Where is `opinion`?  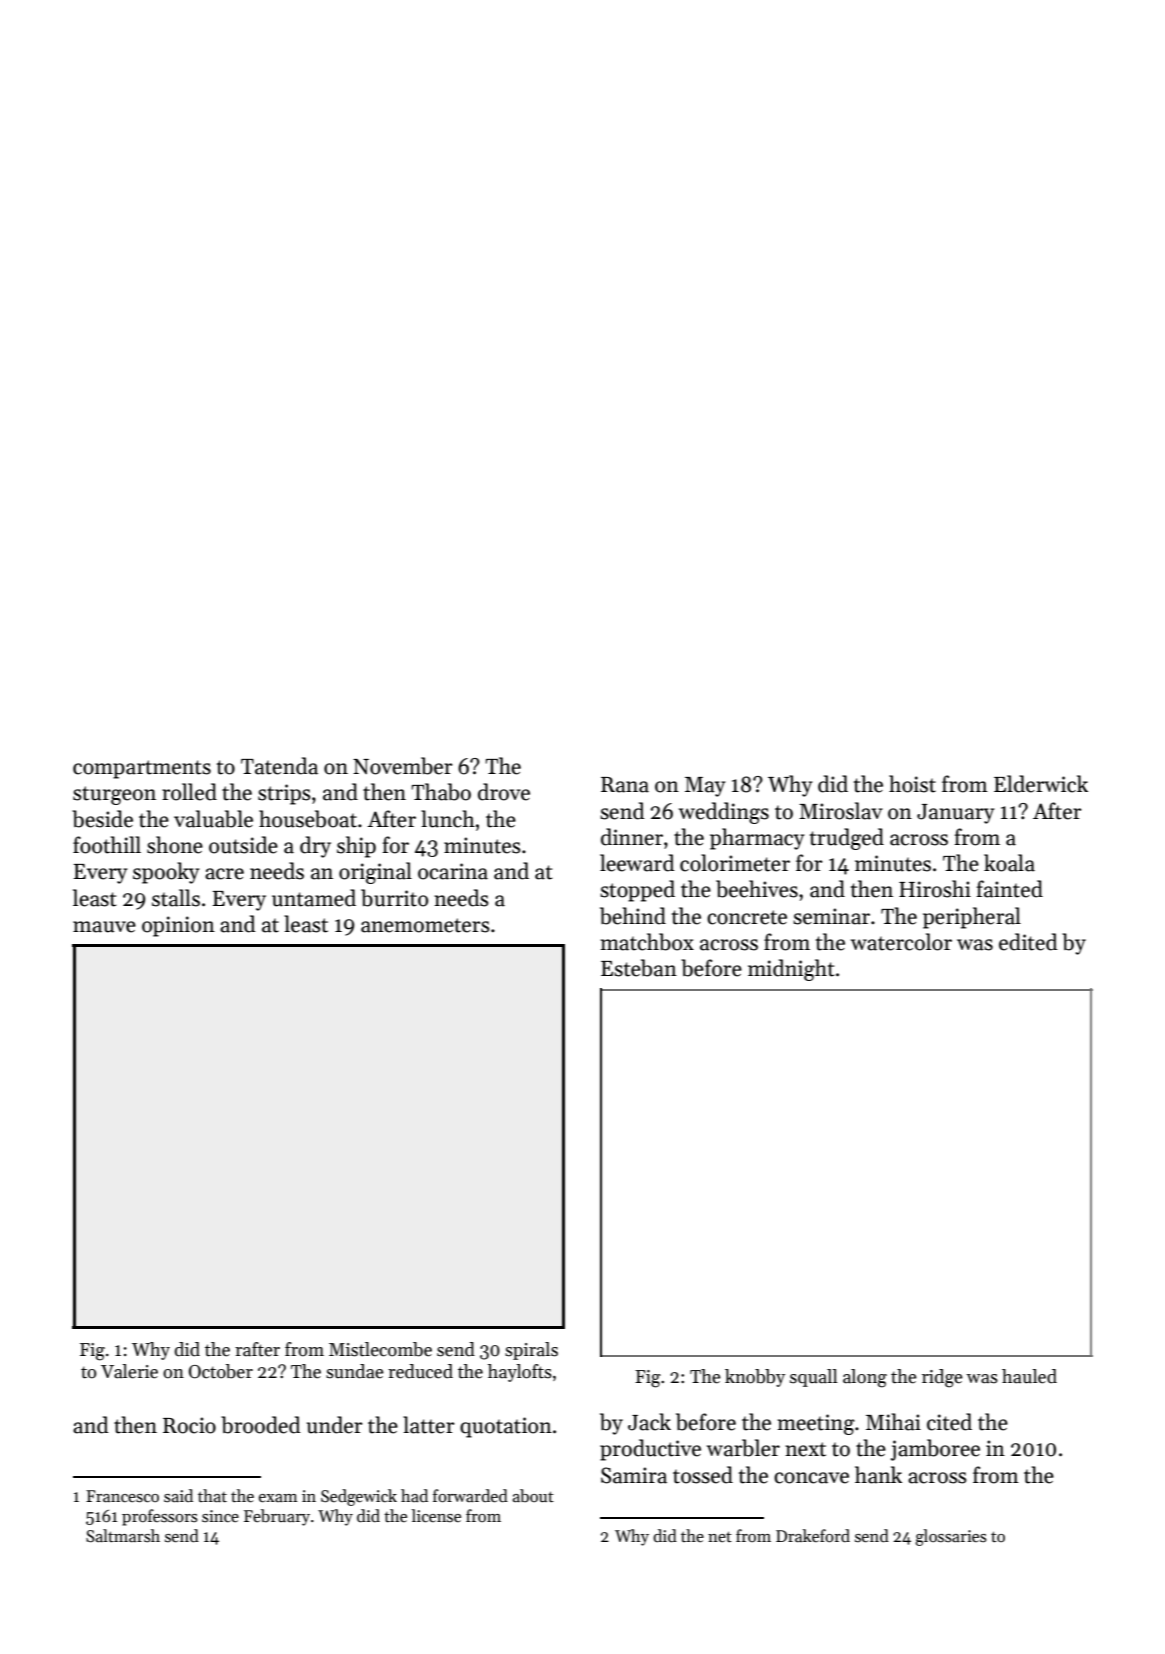 opinion is located at coordinates (178, 926).
